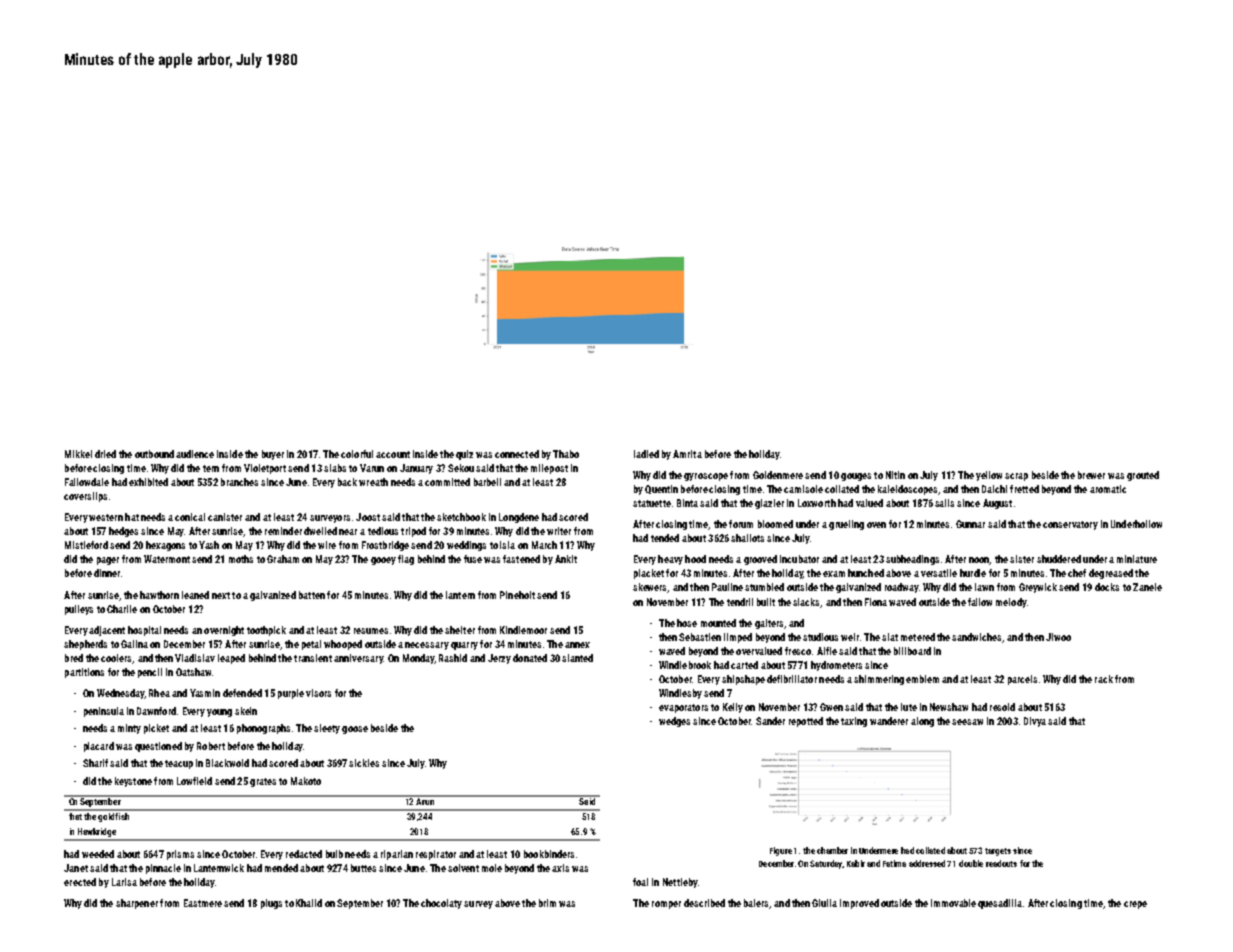 The width and height of the screenshot is (1233, 952). What do you see at coordinates (318, 693) in the screenshot?
I see `visors` at bounding box center [318, 693].
